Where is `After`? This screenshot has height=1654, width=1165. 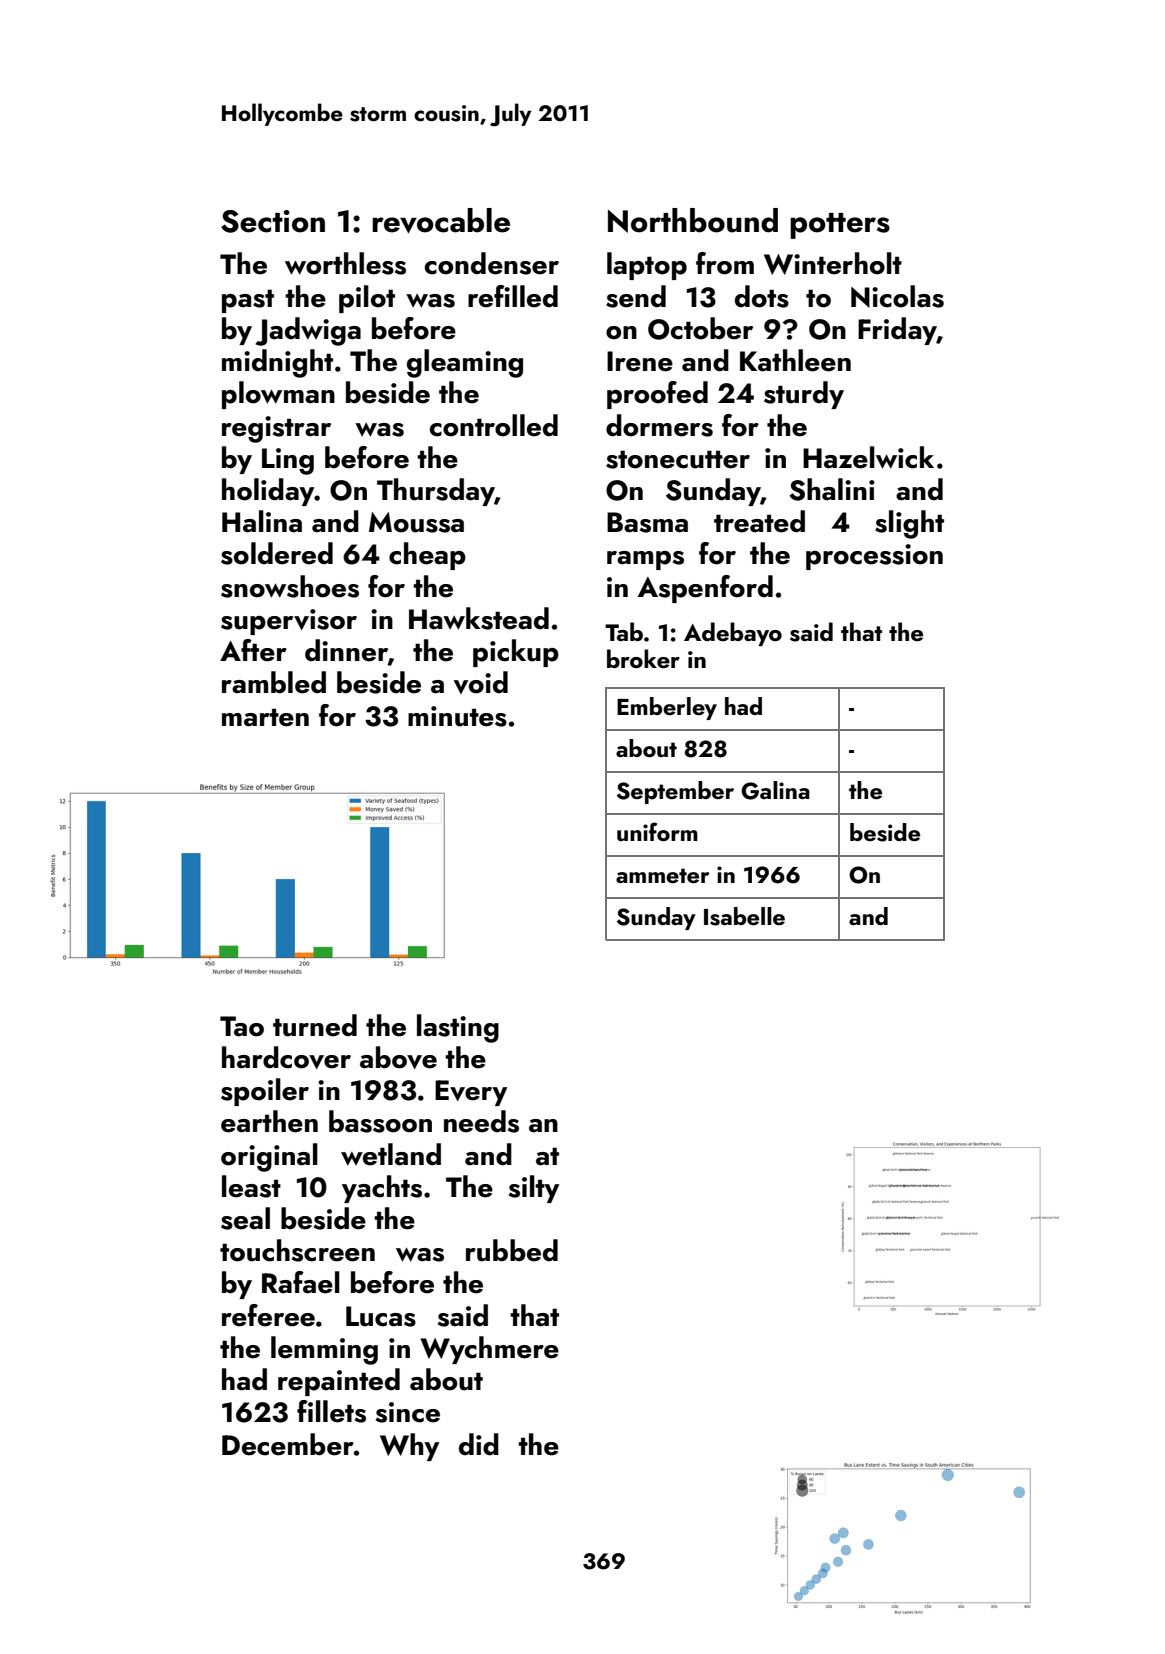 After is located at coordinates (253, 650).
